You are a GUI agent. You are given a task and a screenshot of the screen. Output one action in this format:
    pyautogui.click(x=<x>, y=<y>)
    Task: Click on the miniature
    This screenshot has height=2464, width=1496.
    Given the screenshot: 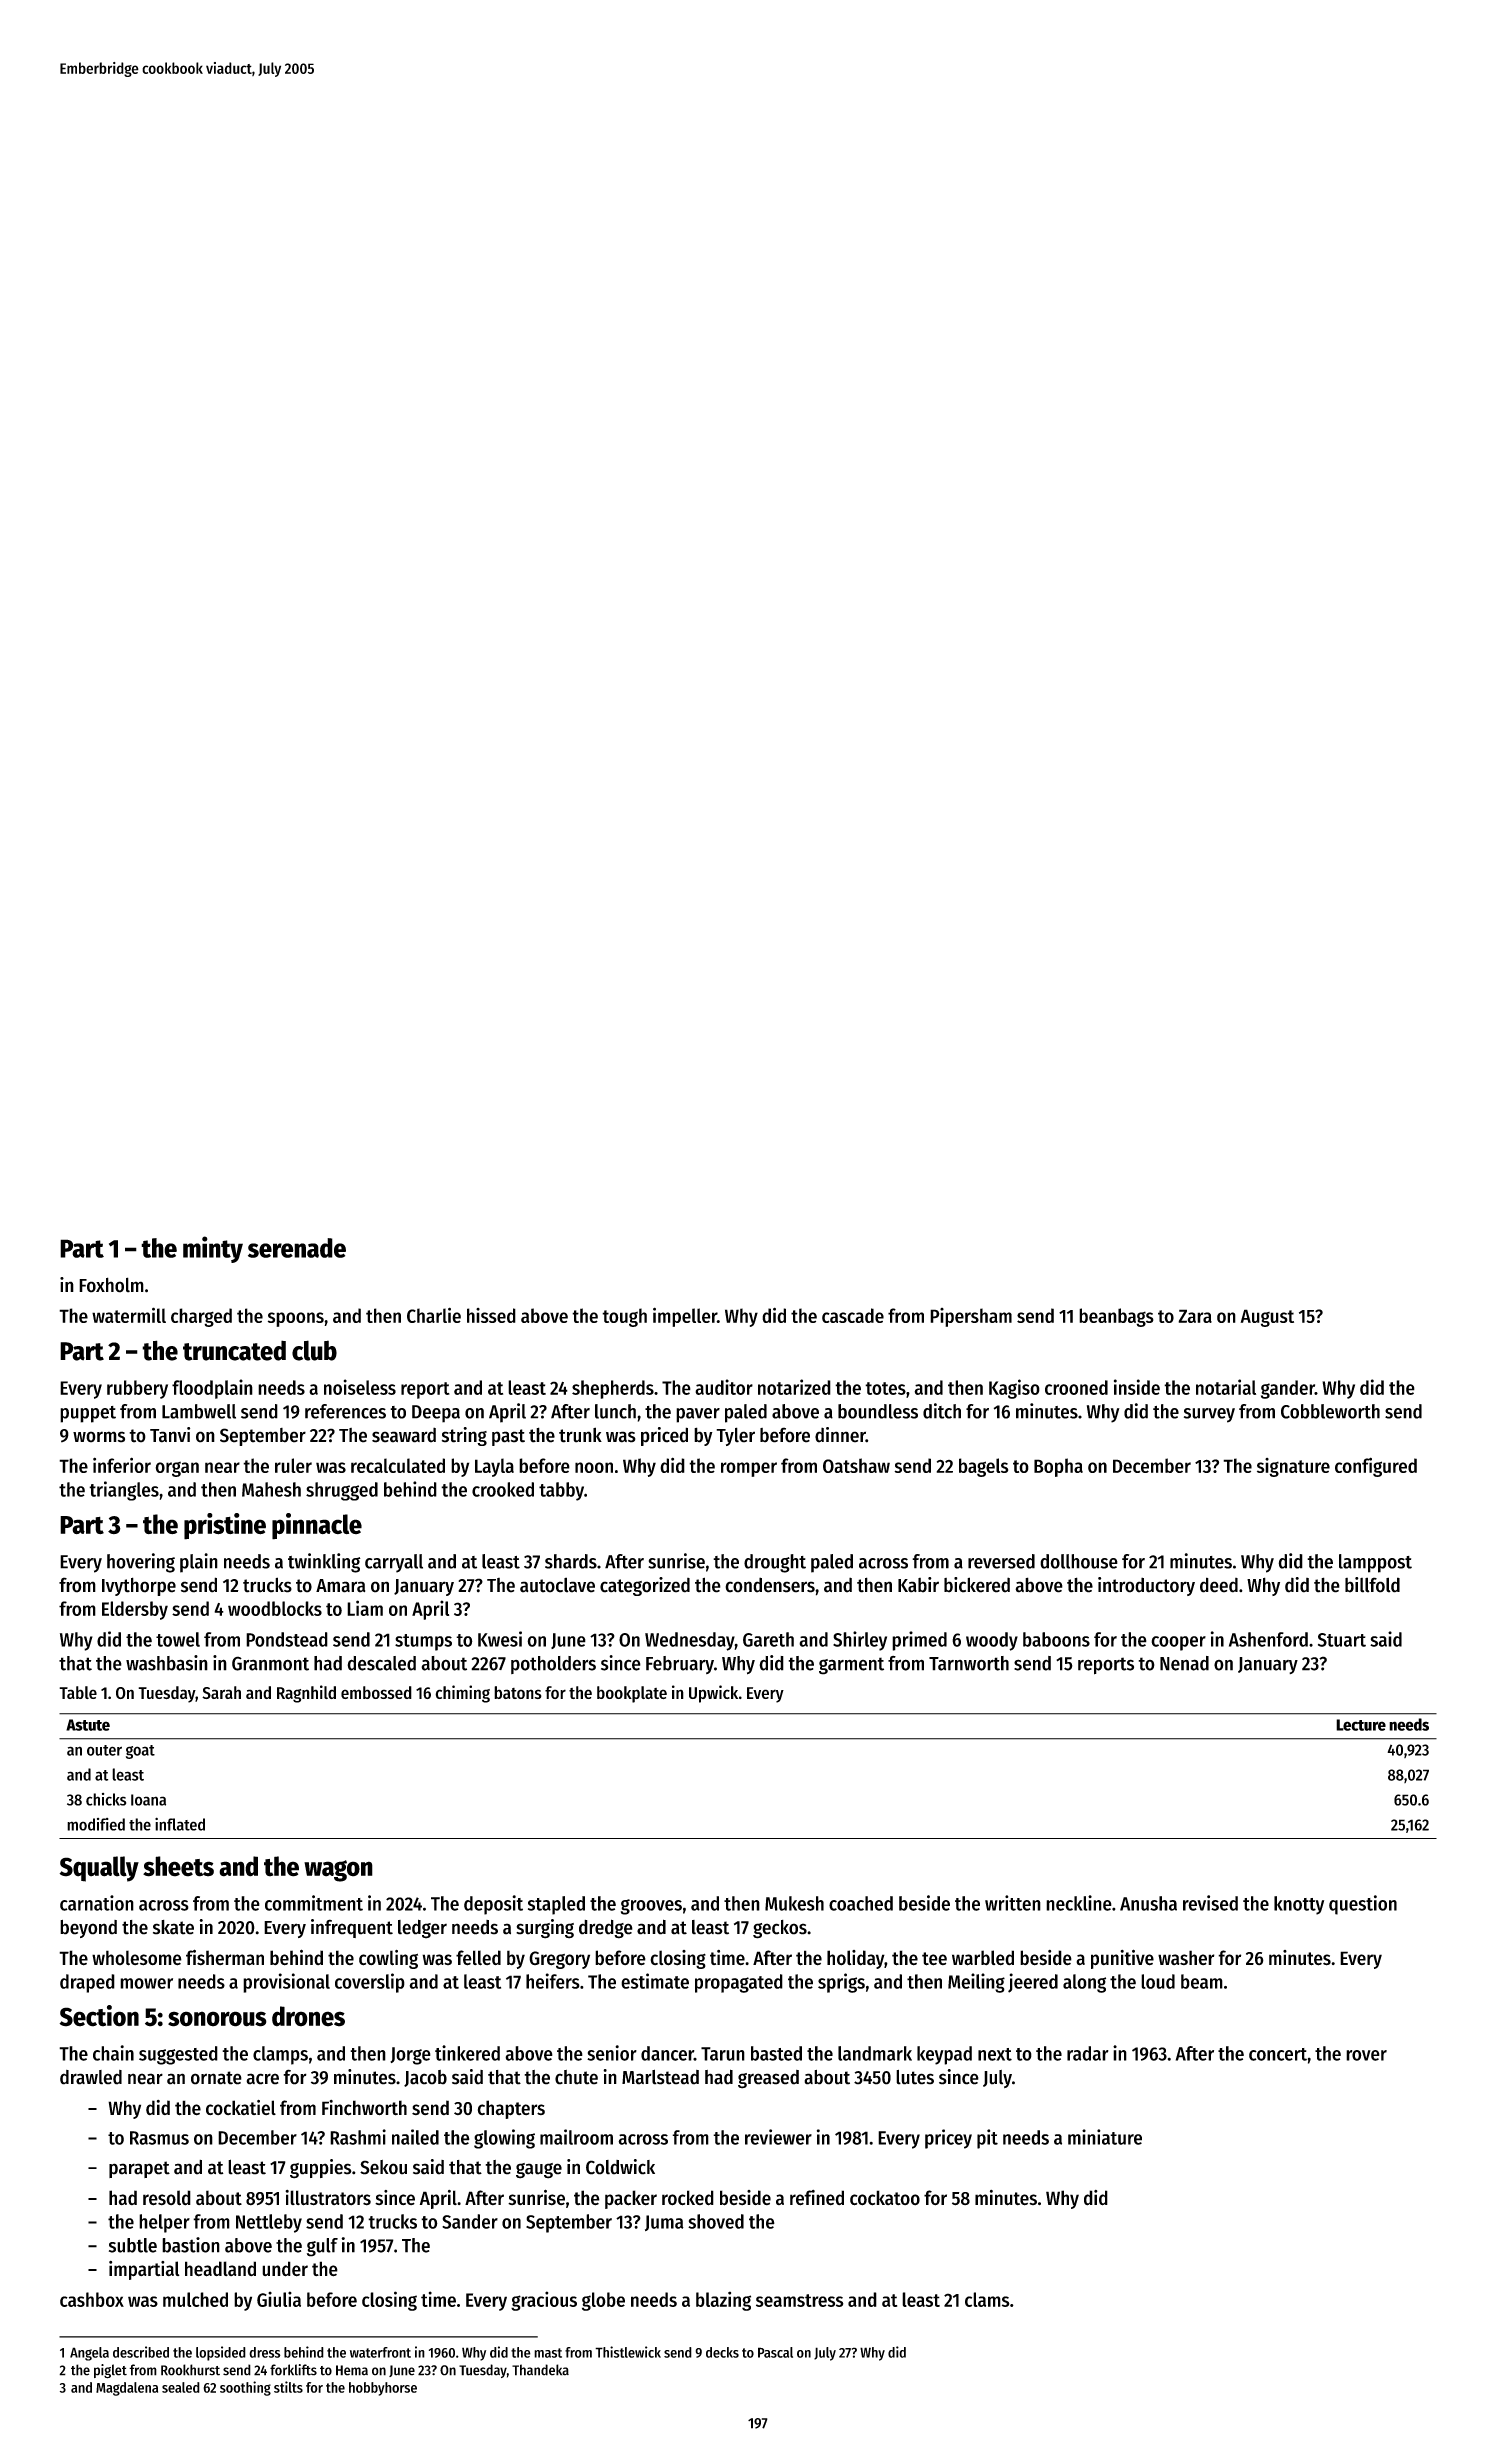 What is the action you would take?
    pyautogui.click(x=1105, y=2137)
